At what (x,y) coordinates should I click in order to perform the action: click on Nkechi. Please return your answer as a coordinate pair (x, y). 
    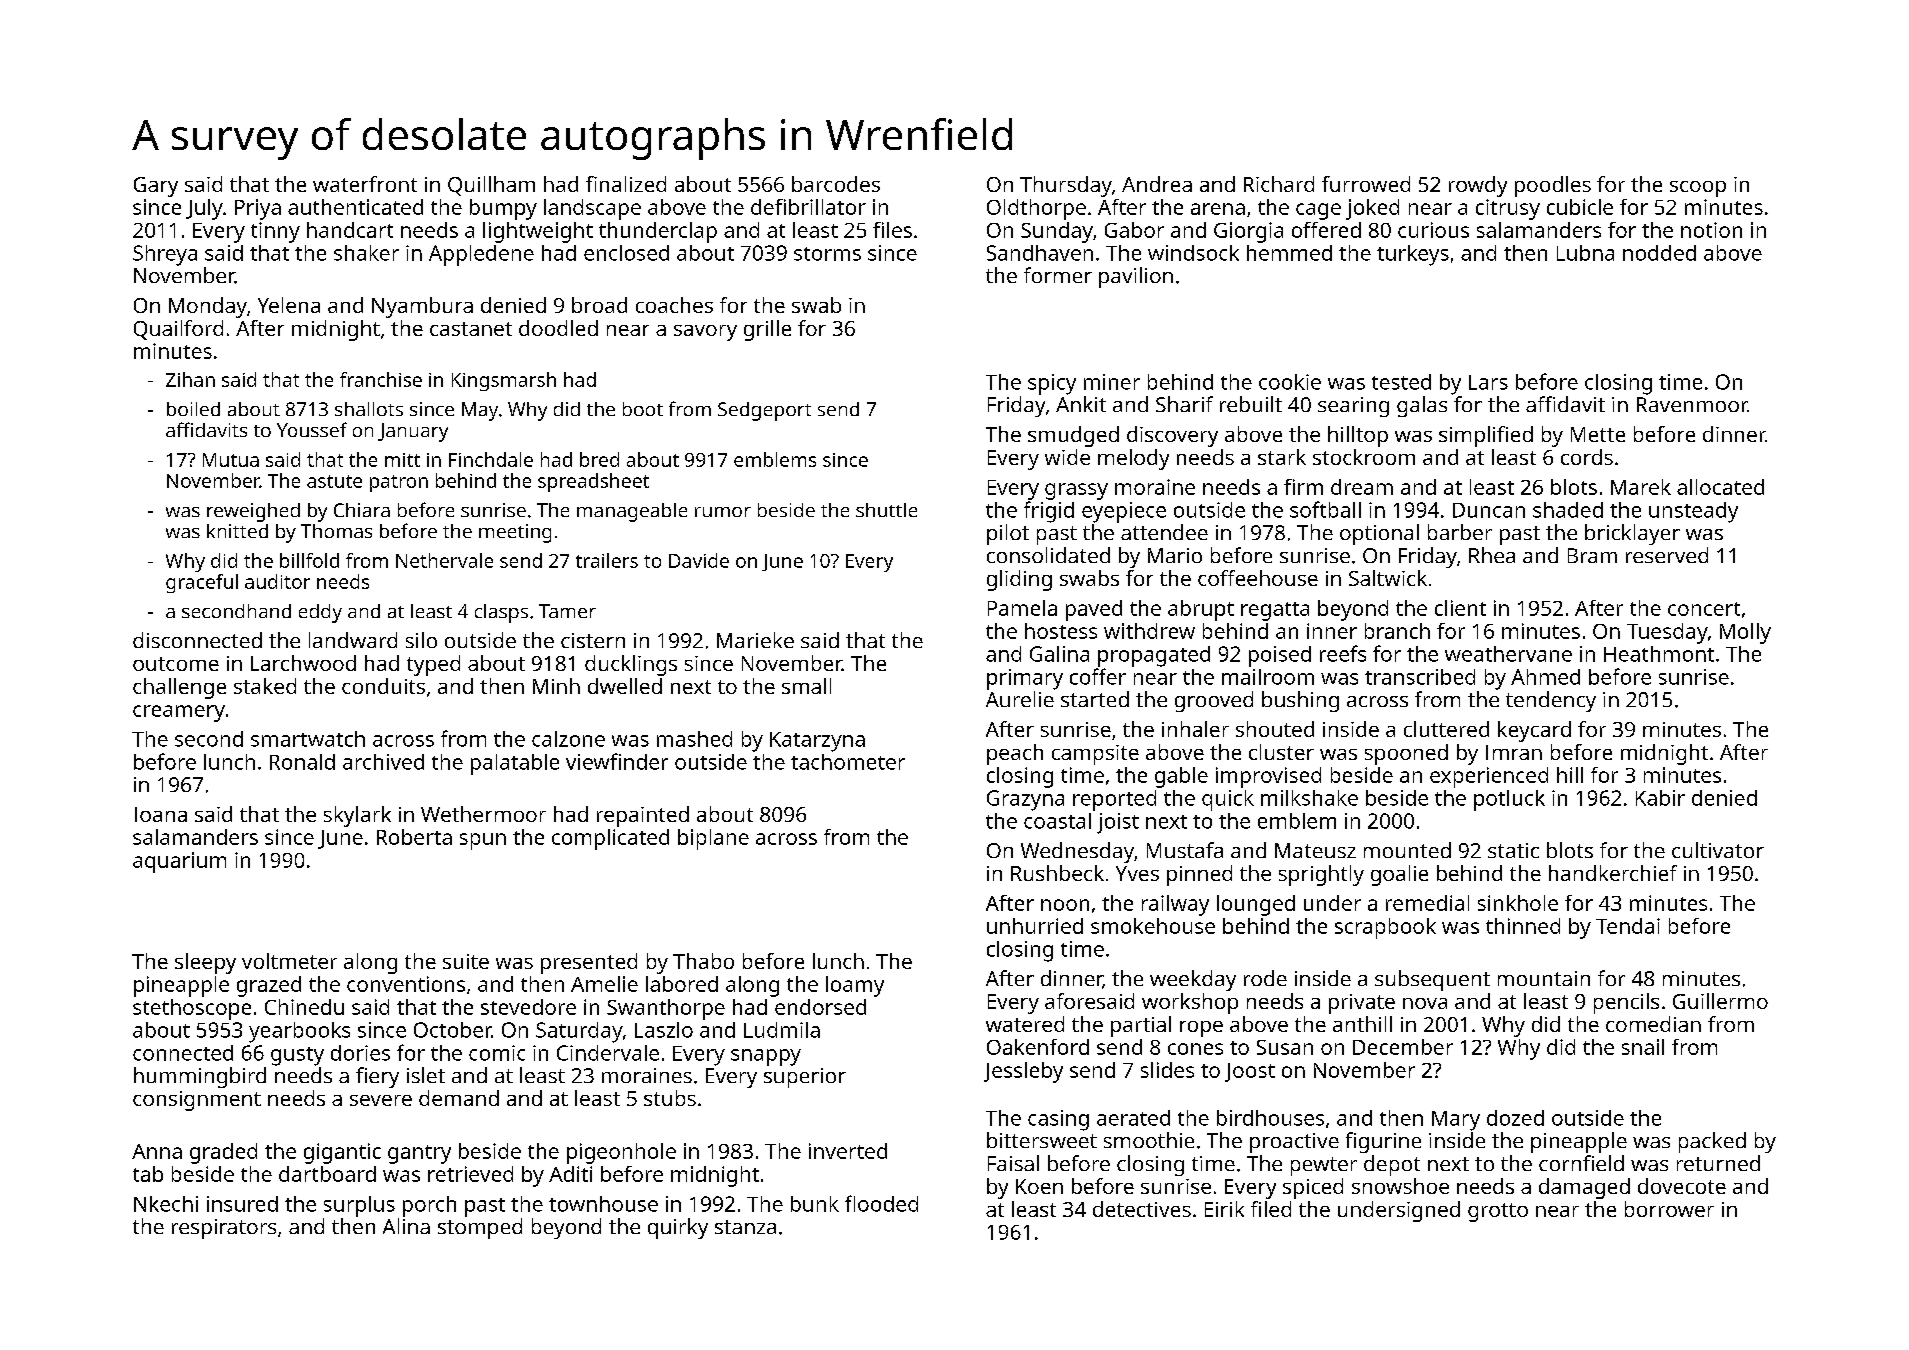
    Looking at the image, I should click on (166, 1204).
